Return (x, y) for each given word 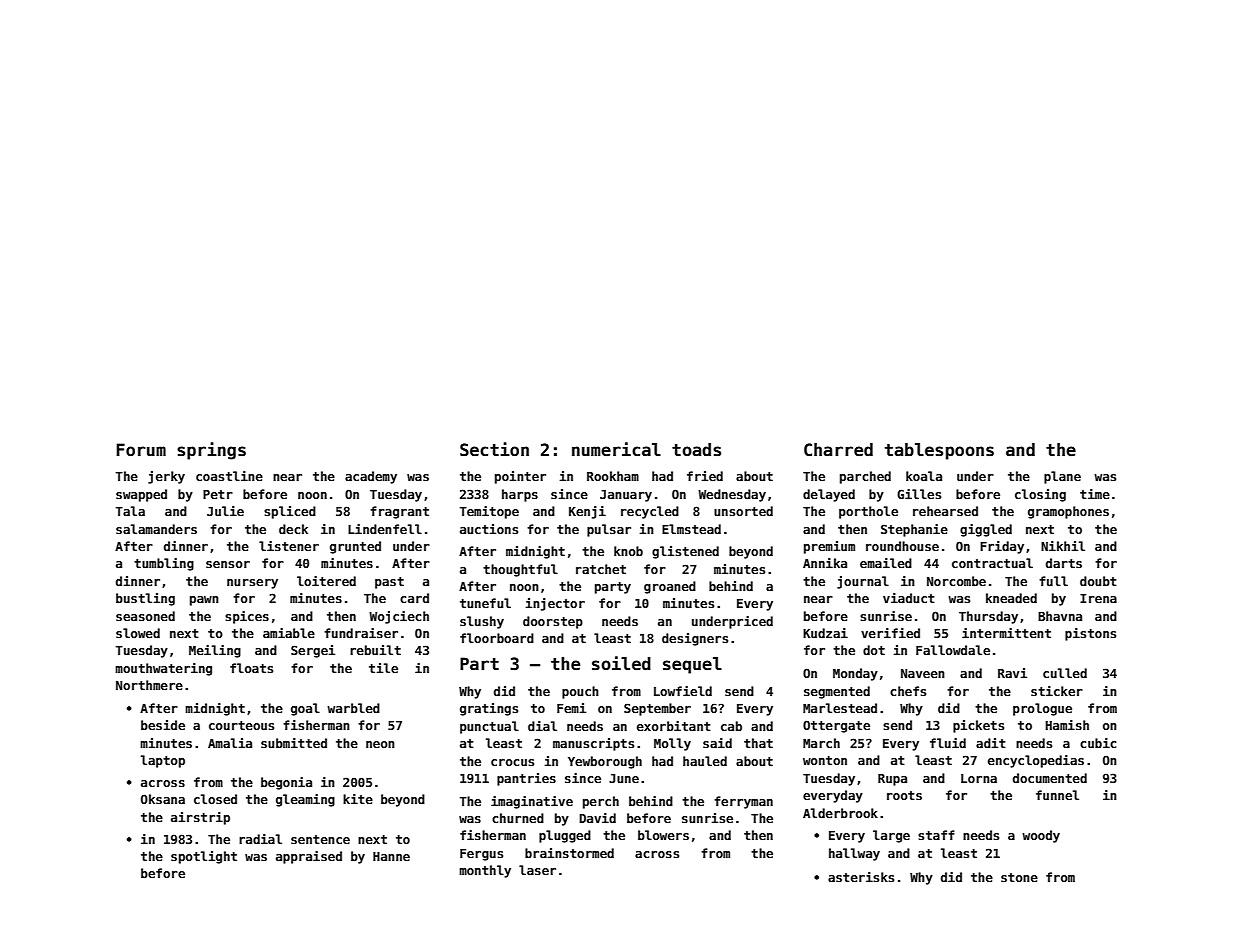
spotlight (204, 857)
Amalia (230, 743)
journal (863, 582)
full (1053, 581)
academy (371, 477)
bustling (145, 599)
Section (494, 449)
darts (1064, 563)
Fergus (481, 855)
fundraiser (361, 633)
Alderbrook (840, 813)
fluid (948, 743)
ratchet (601, 569)
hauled (705, 761)
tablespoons (939, 451)
